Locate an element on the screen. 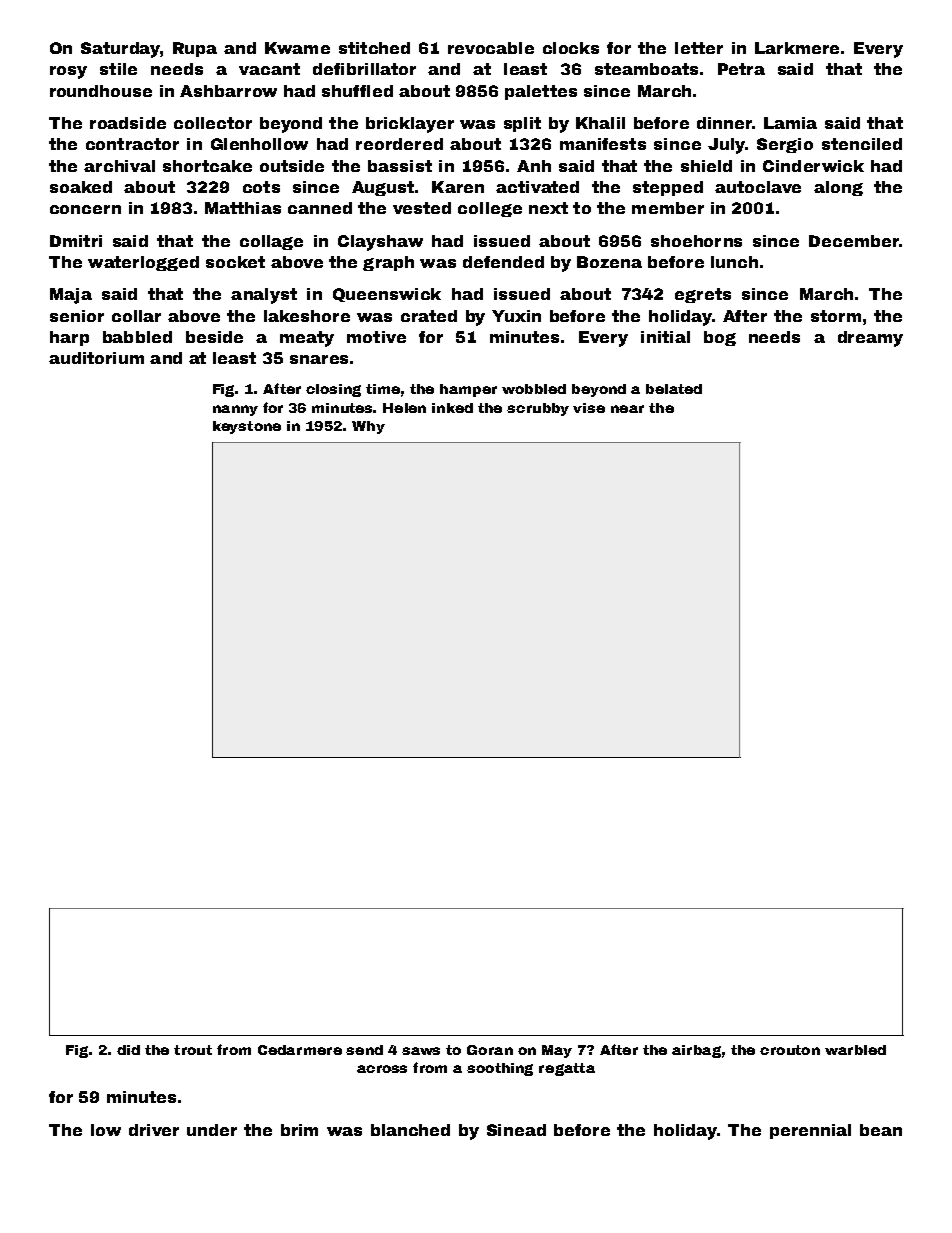 This screenshot has width=952, height=1233. keystone is located at coordinates (247, 427).
